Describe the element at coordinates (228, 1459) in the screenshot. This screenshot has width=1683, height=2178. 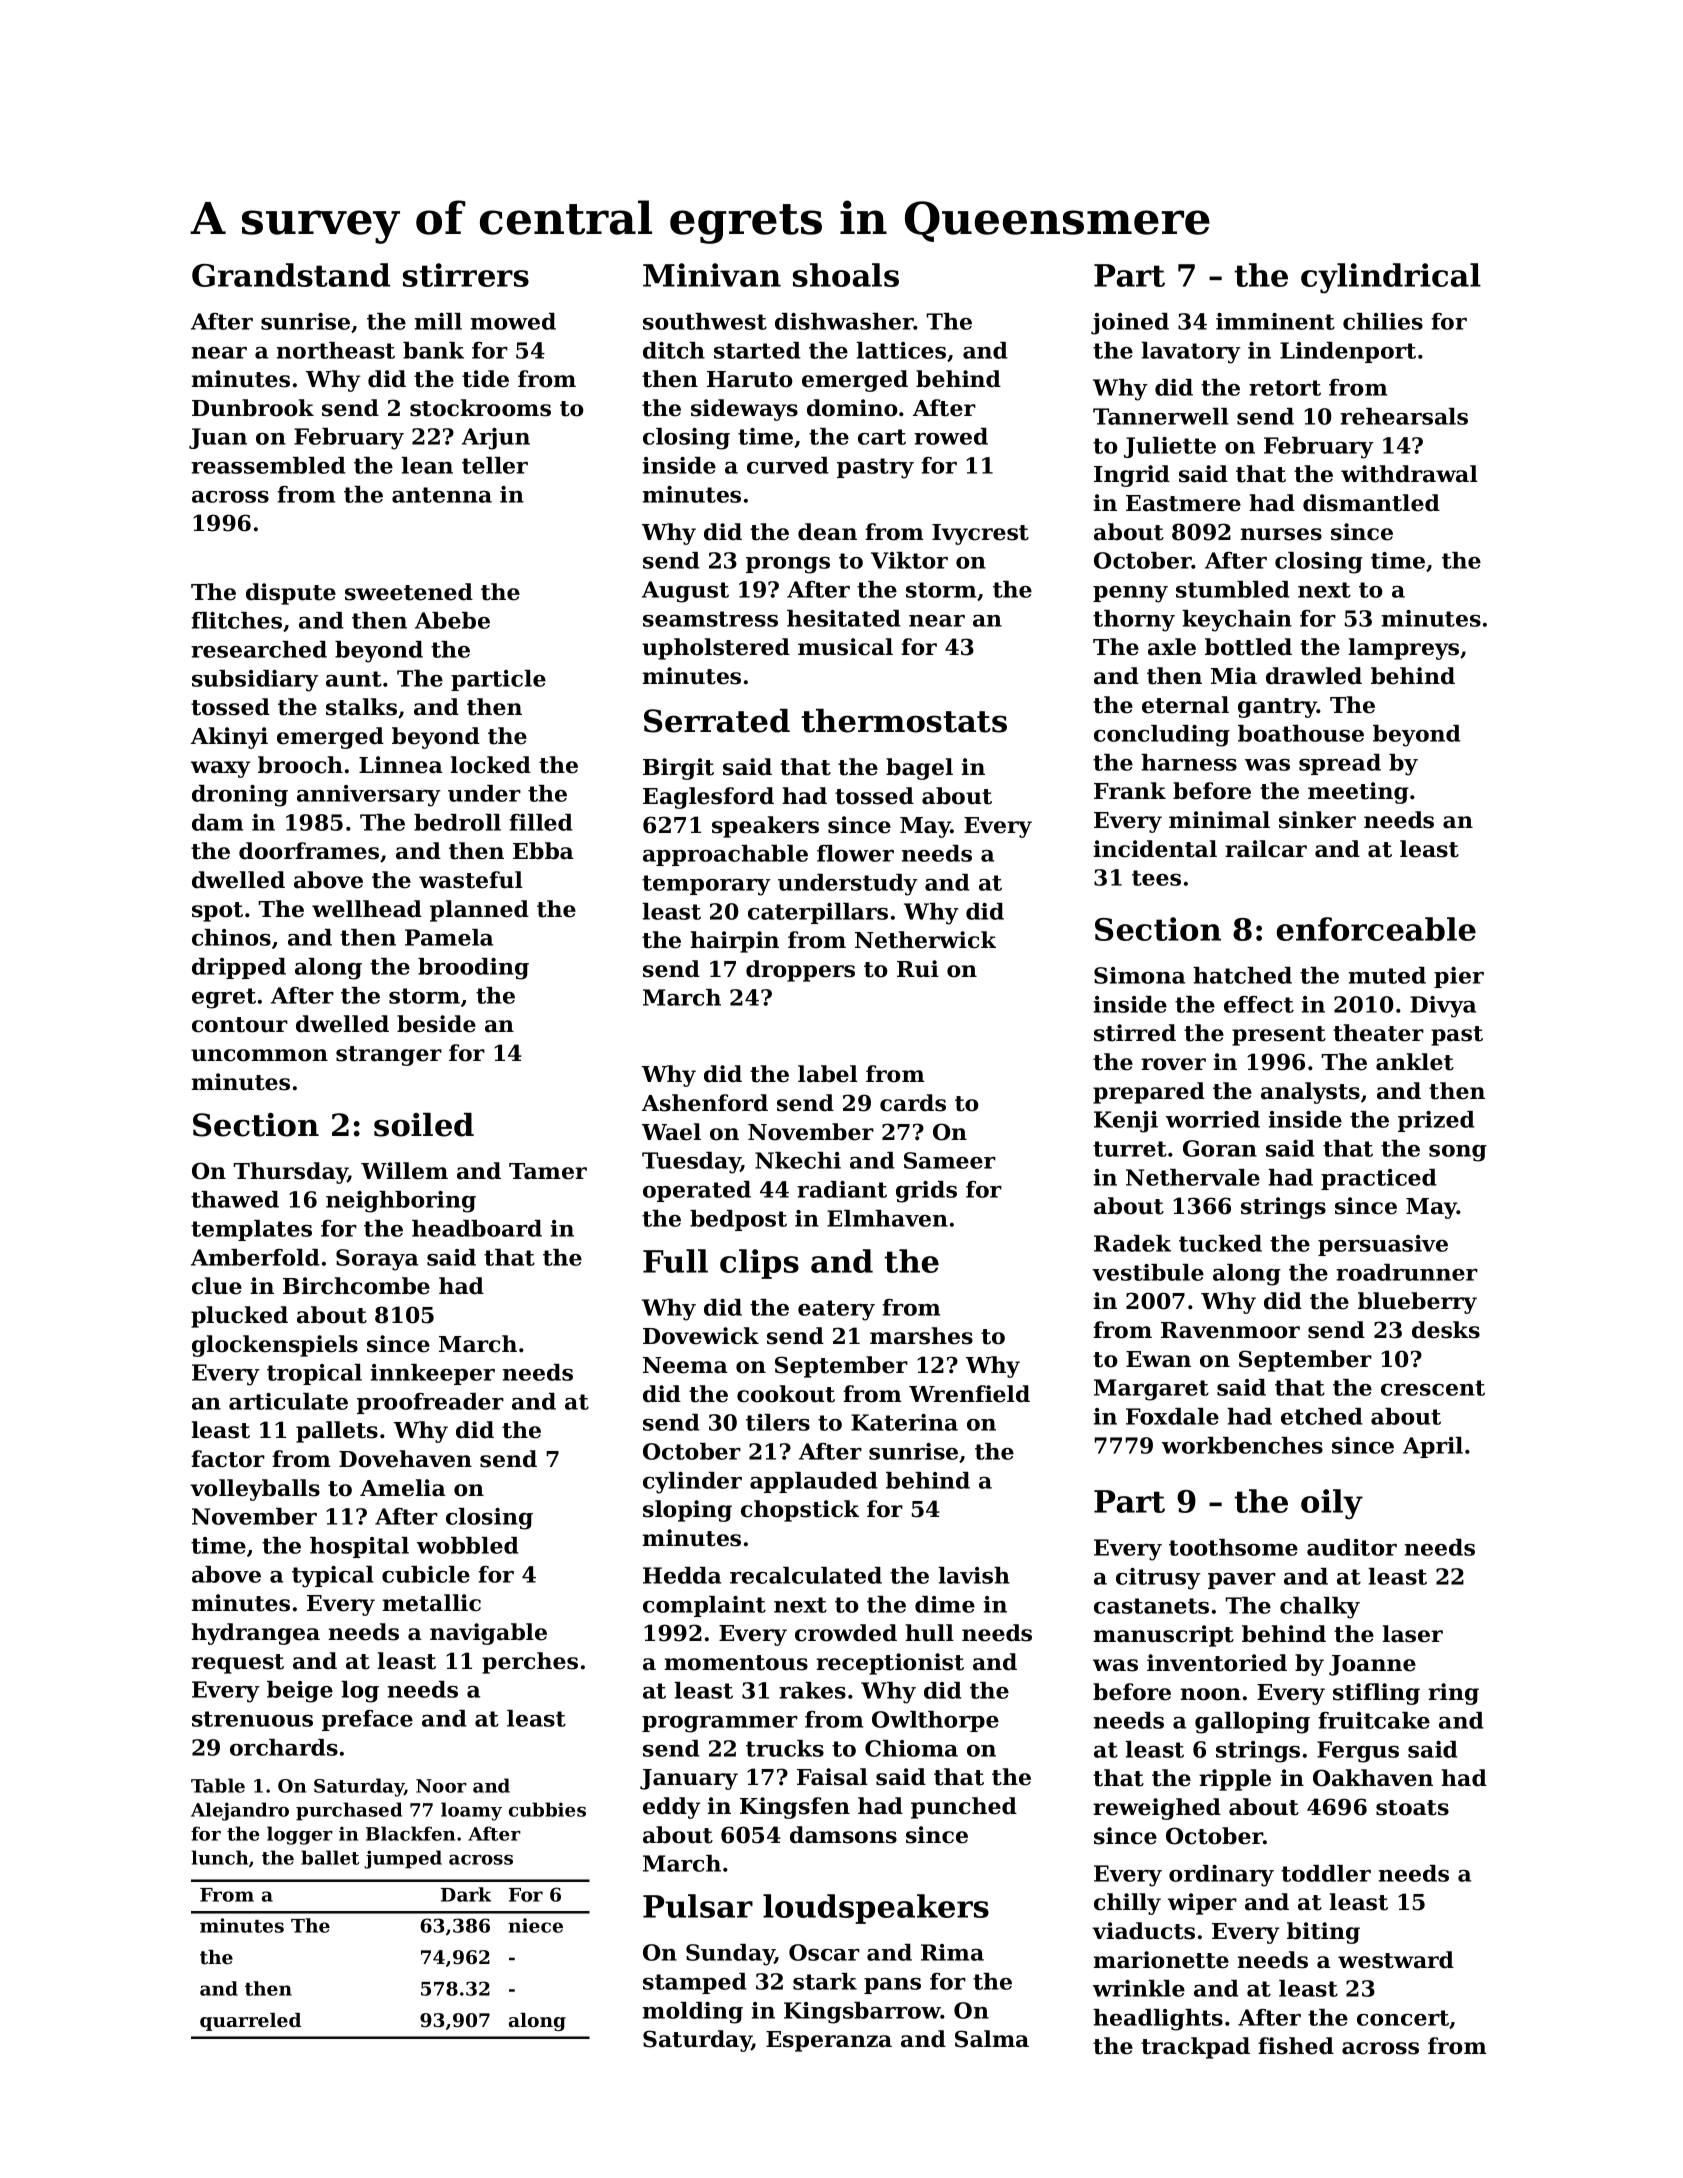
I see `factor` at that location.
